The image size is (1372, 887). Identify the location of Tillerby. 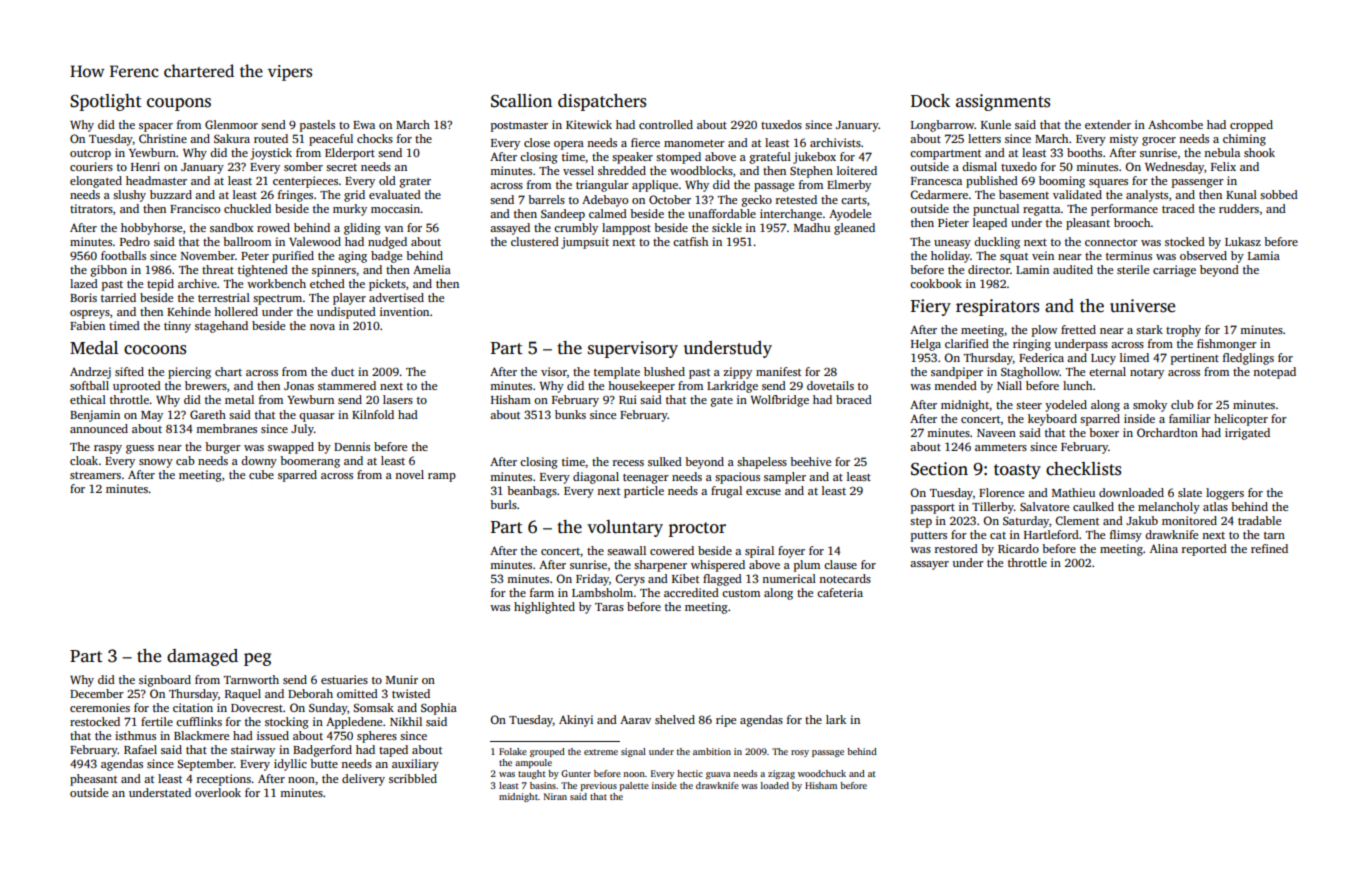
(993, 508).
